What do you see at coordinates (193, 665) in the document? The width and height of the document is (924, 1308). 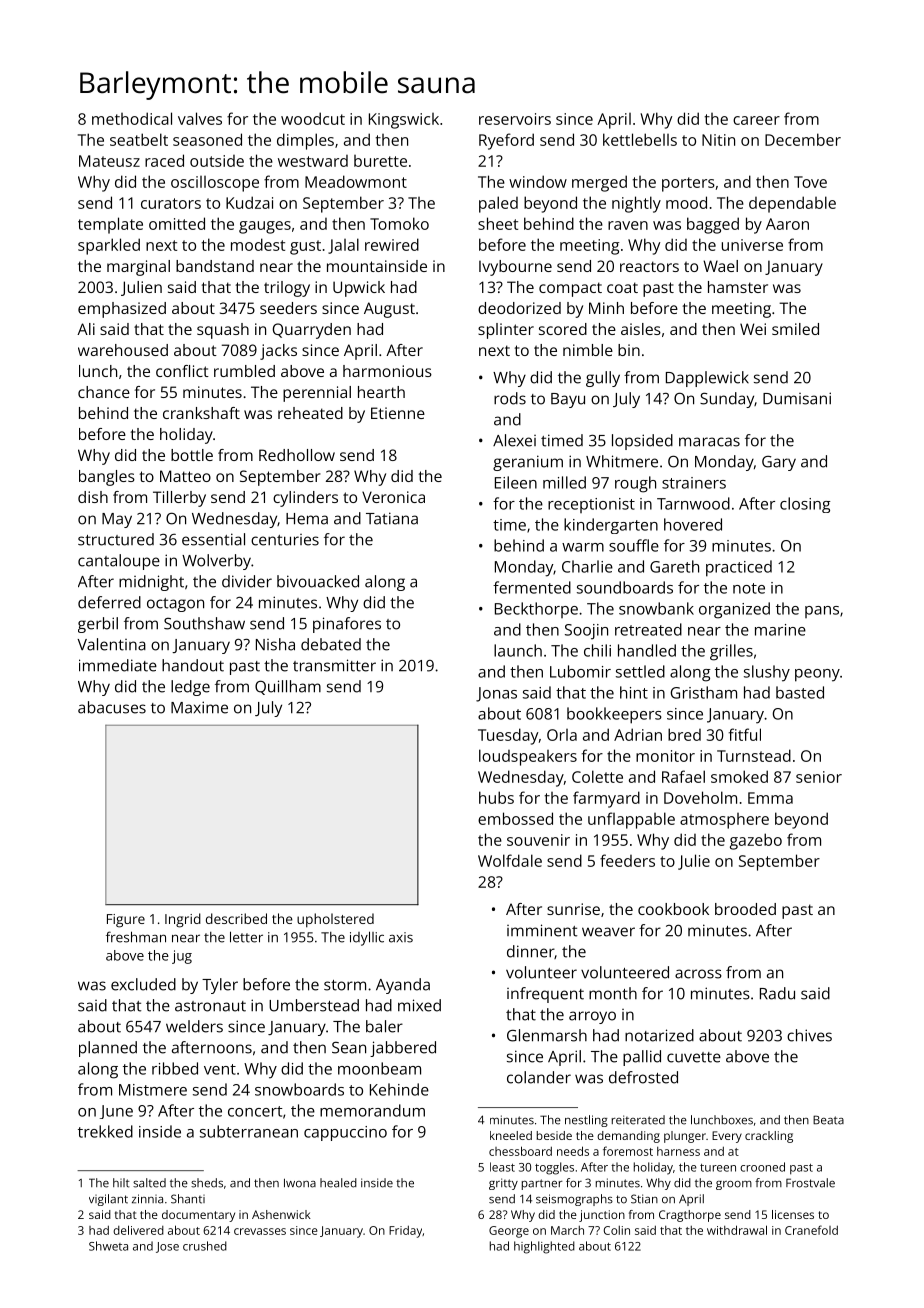 I see `handout` at bounding box center [193, 665].
